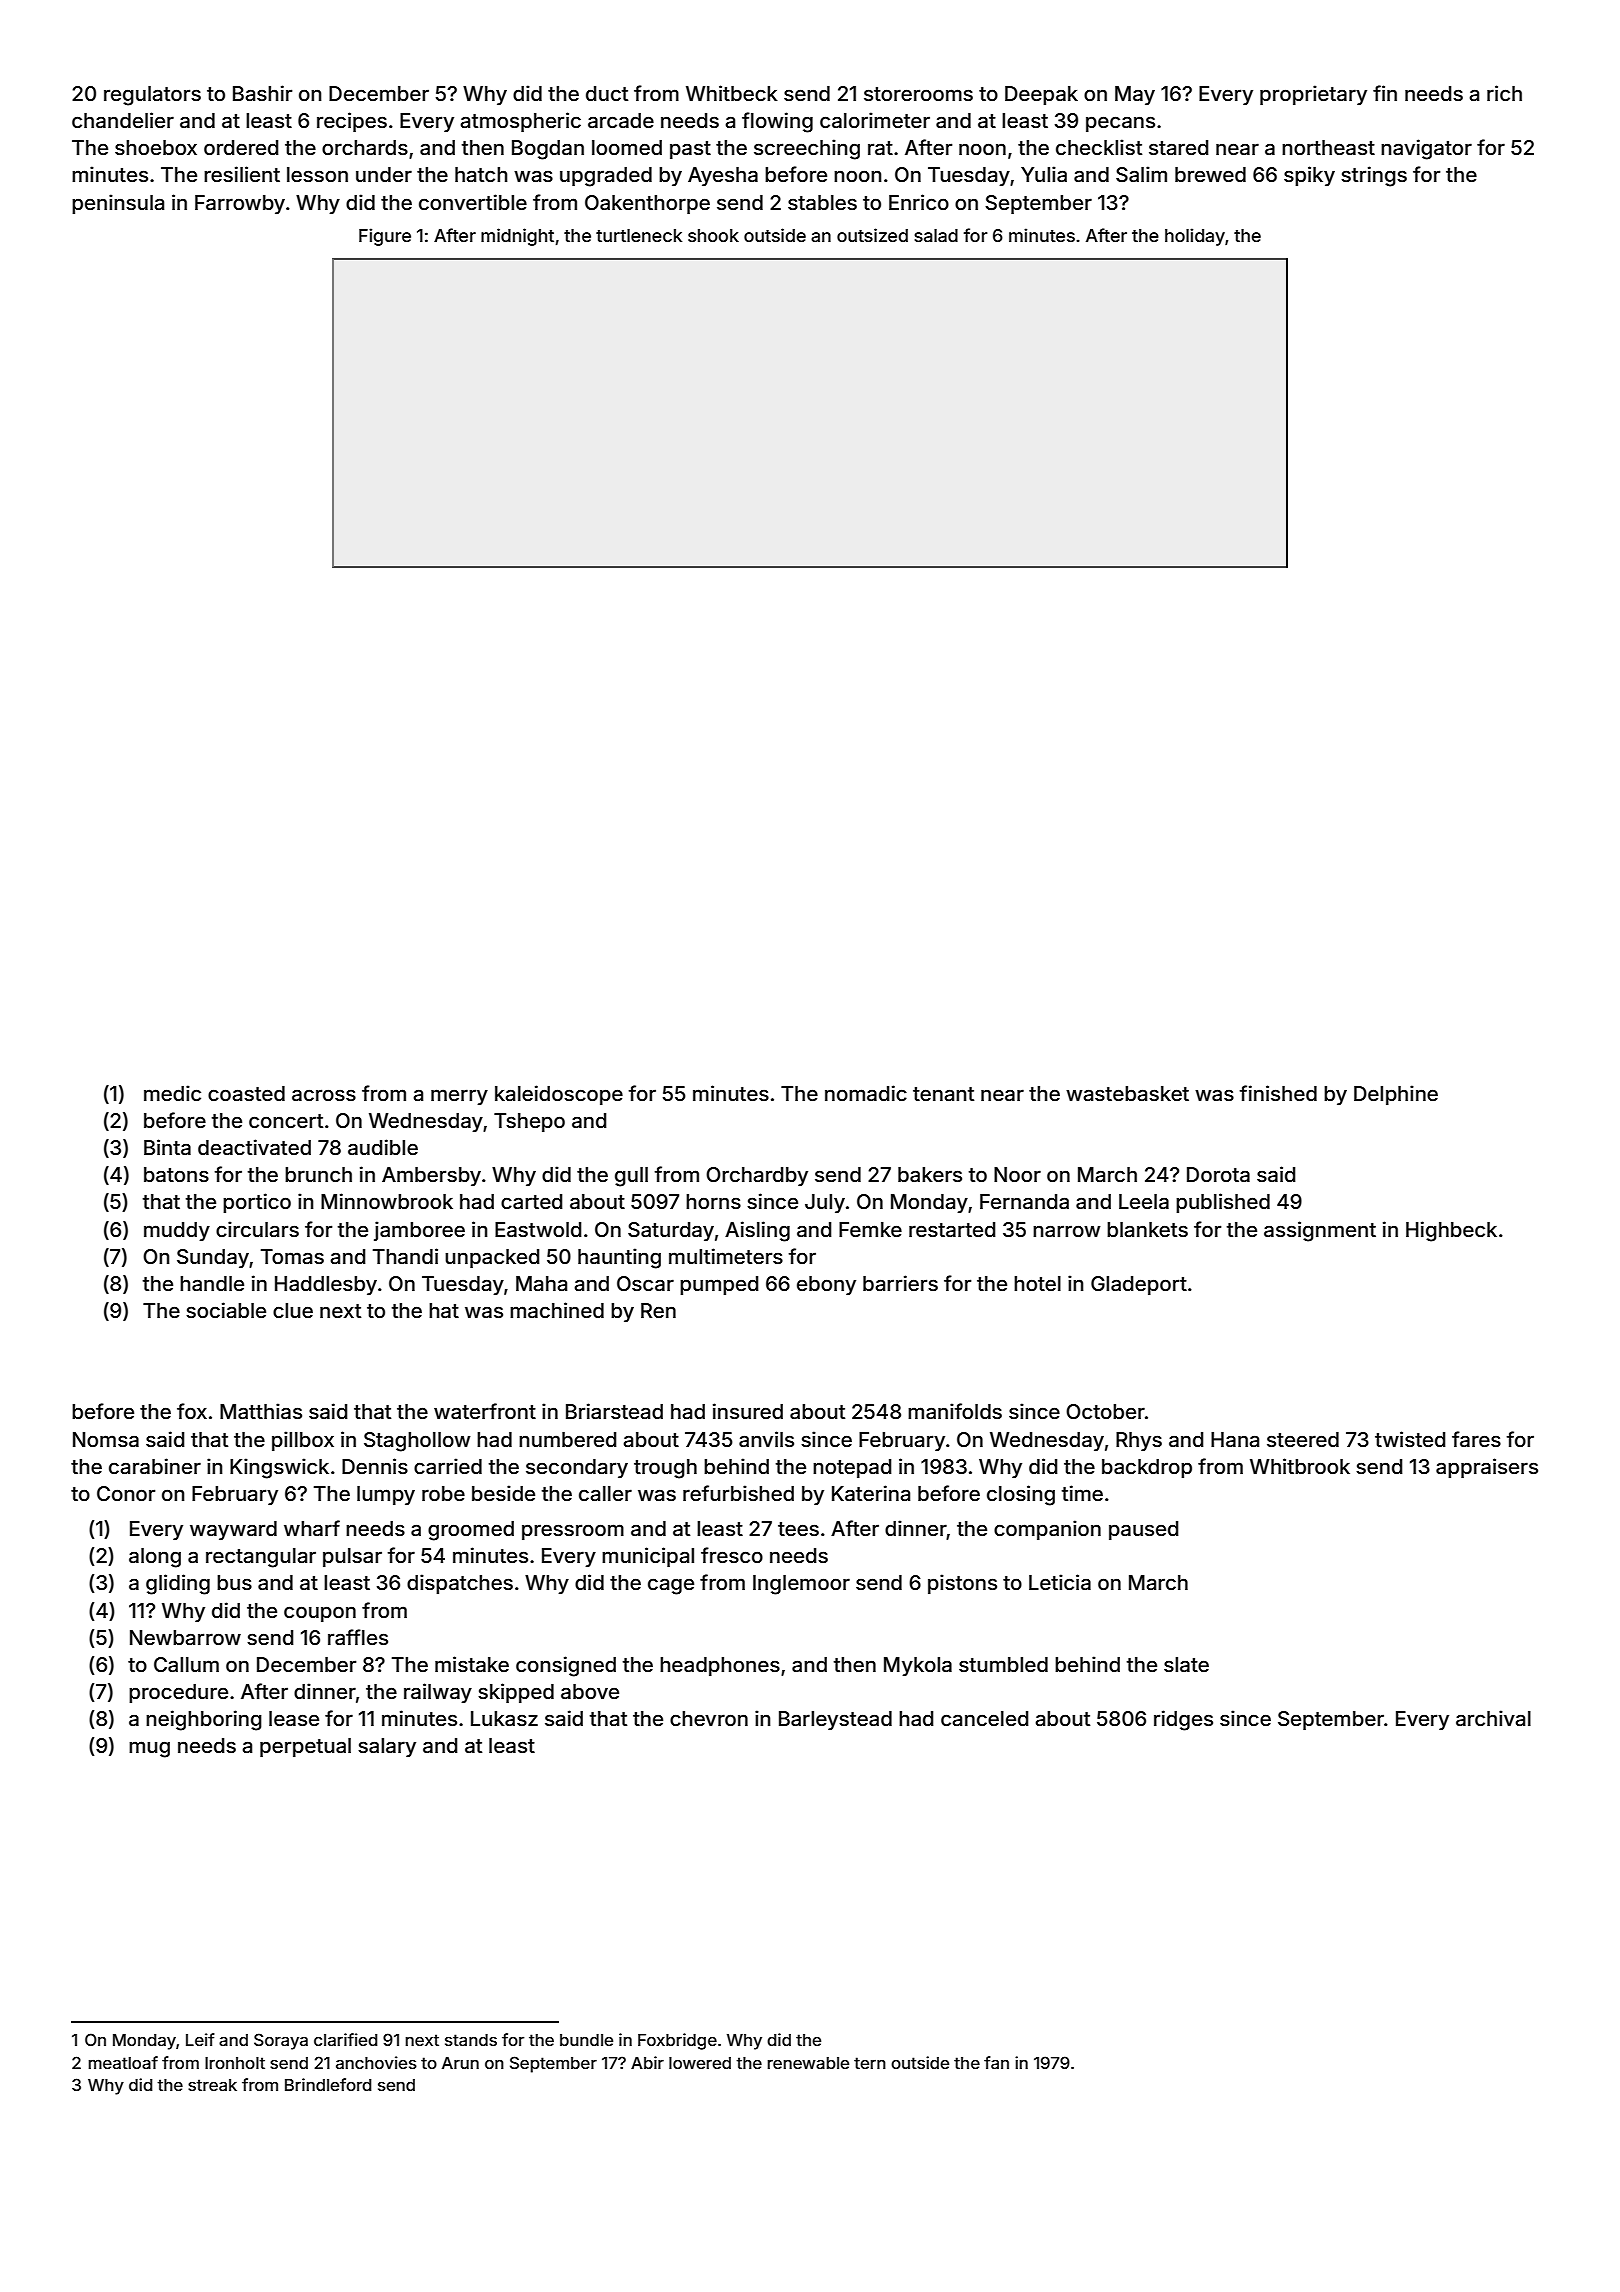 This document has width=1620, height=2292. Describe the element at coordinates (1195, 237) in the document. I see `holiday` at that location.
